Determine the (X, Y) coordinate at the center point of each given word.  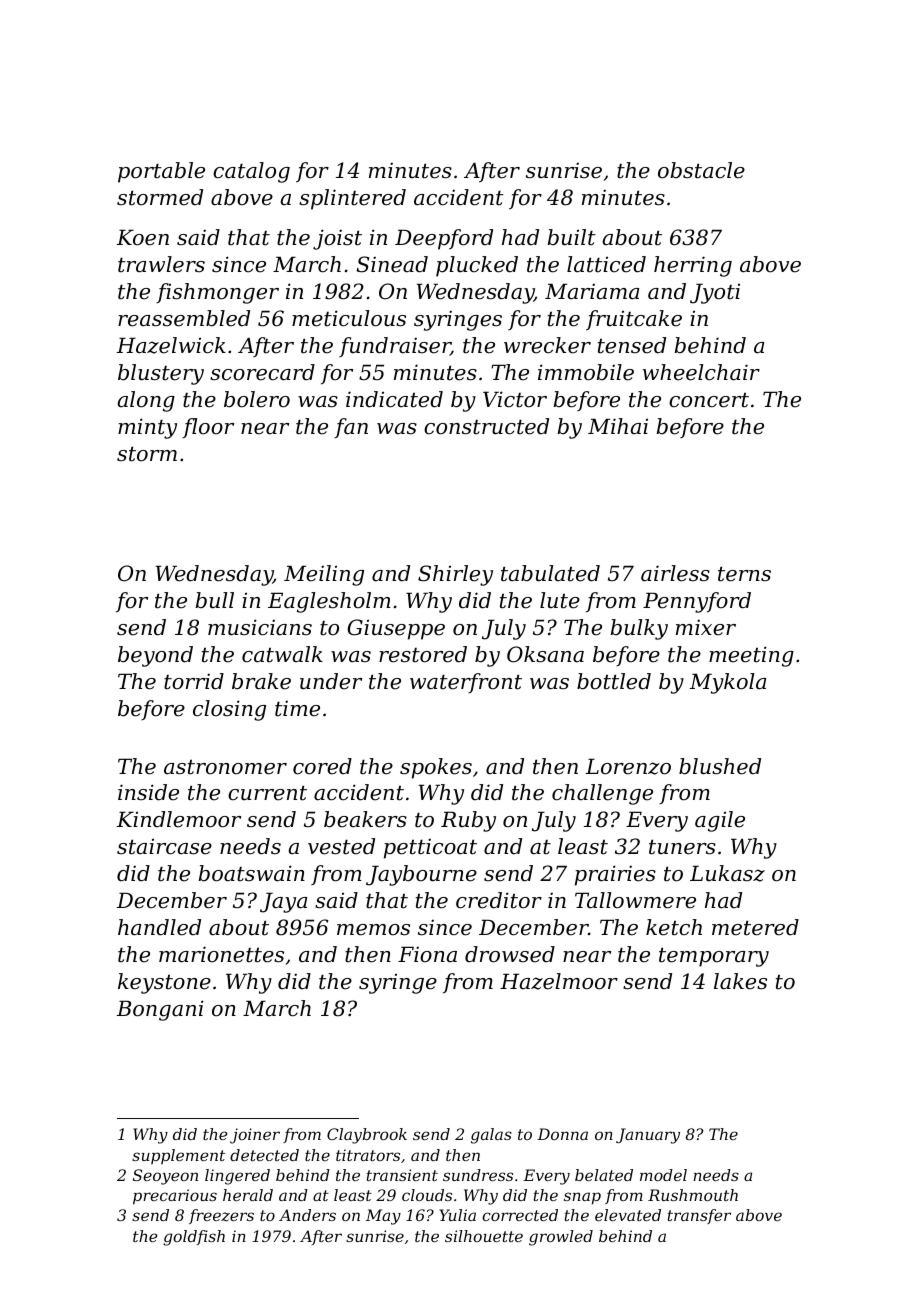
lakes (740, 981)
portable (161, 172)
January (648, 1136)
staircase (164, 846)
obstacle (701, 170)
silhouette (484, 1236)
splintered (352, 199)
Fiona (427, 954)
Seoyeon (165, 1177)
